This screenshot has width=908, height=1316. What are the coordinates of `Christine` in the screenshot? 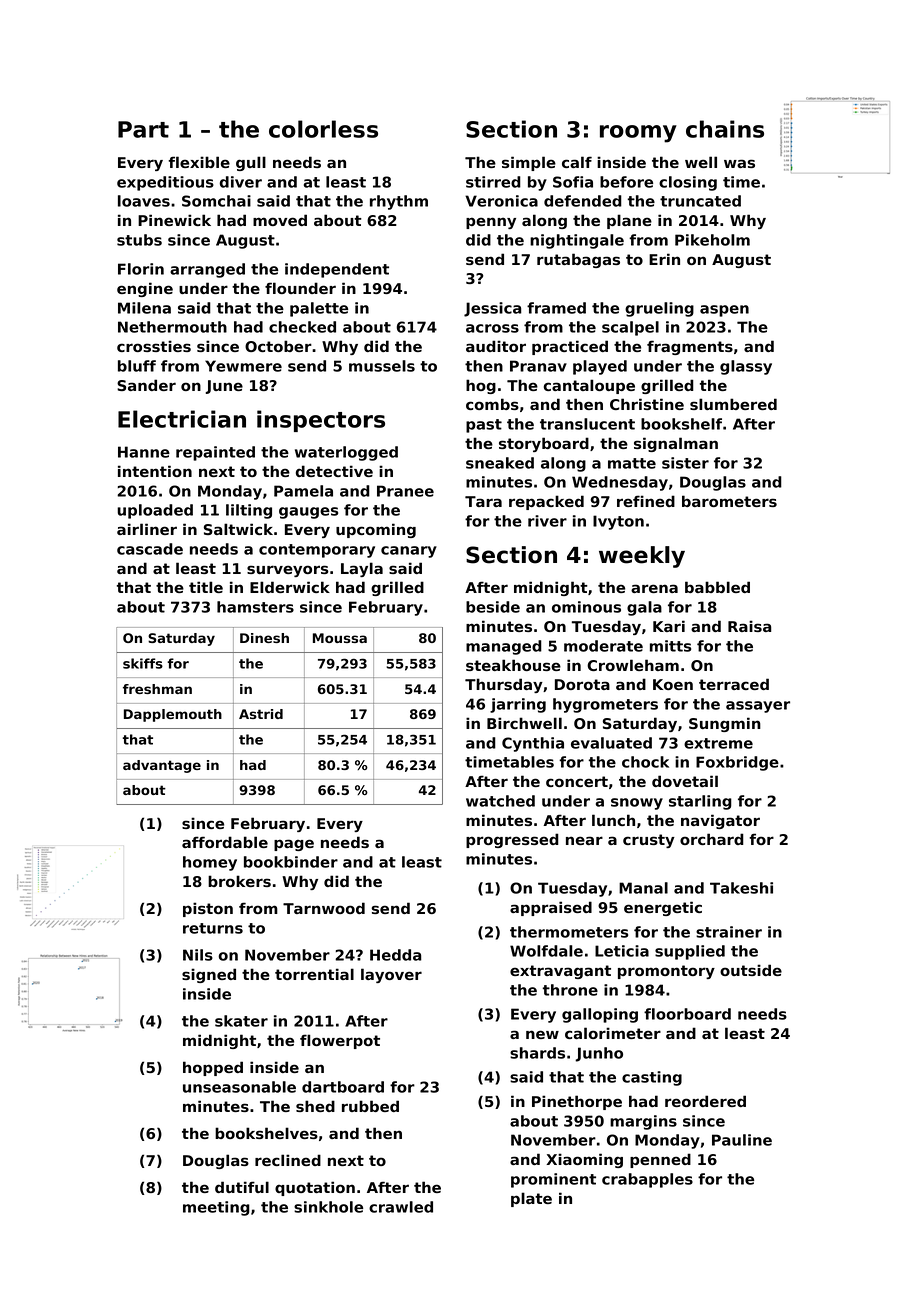 It's located at (647, 404).
